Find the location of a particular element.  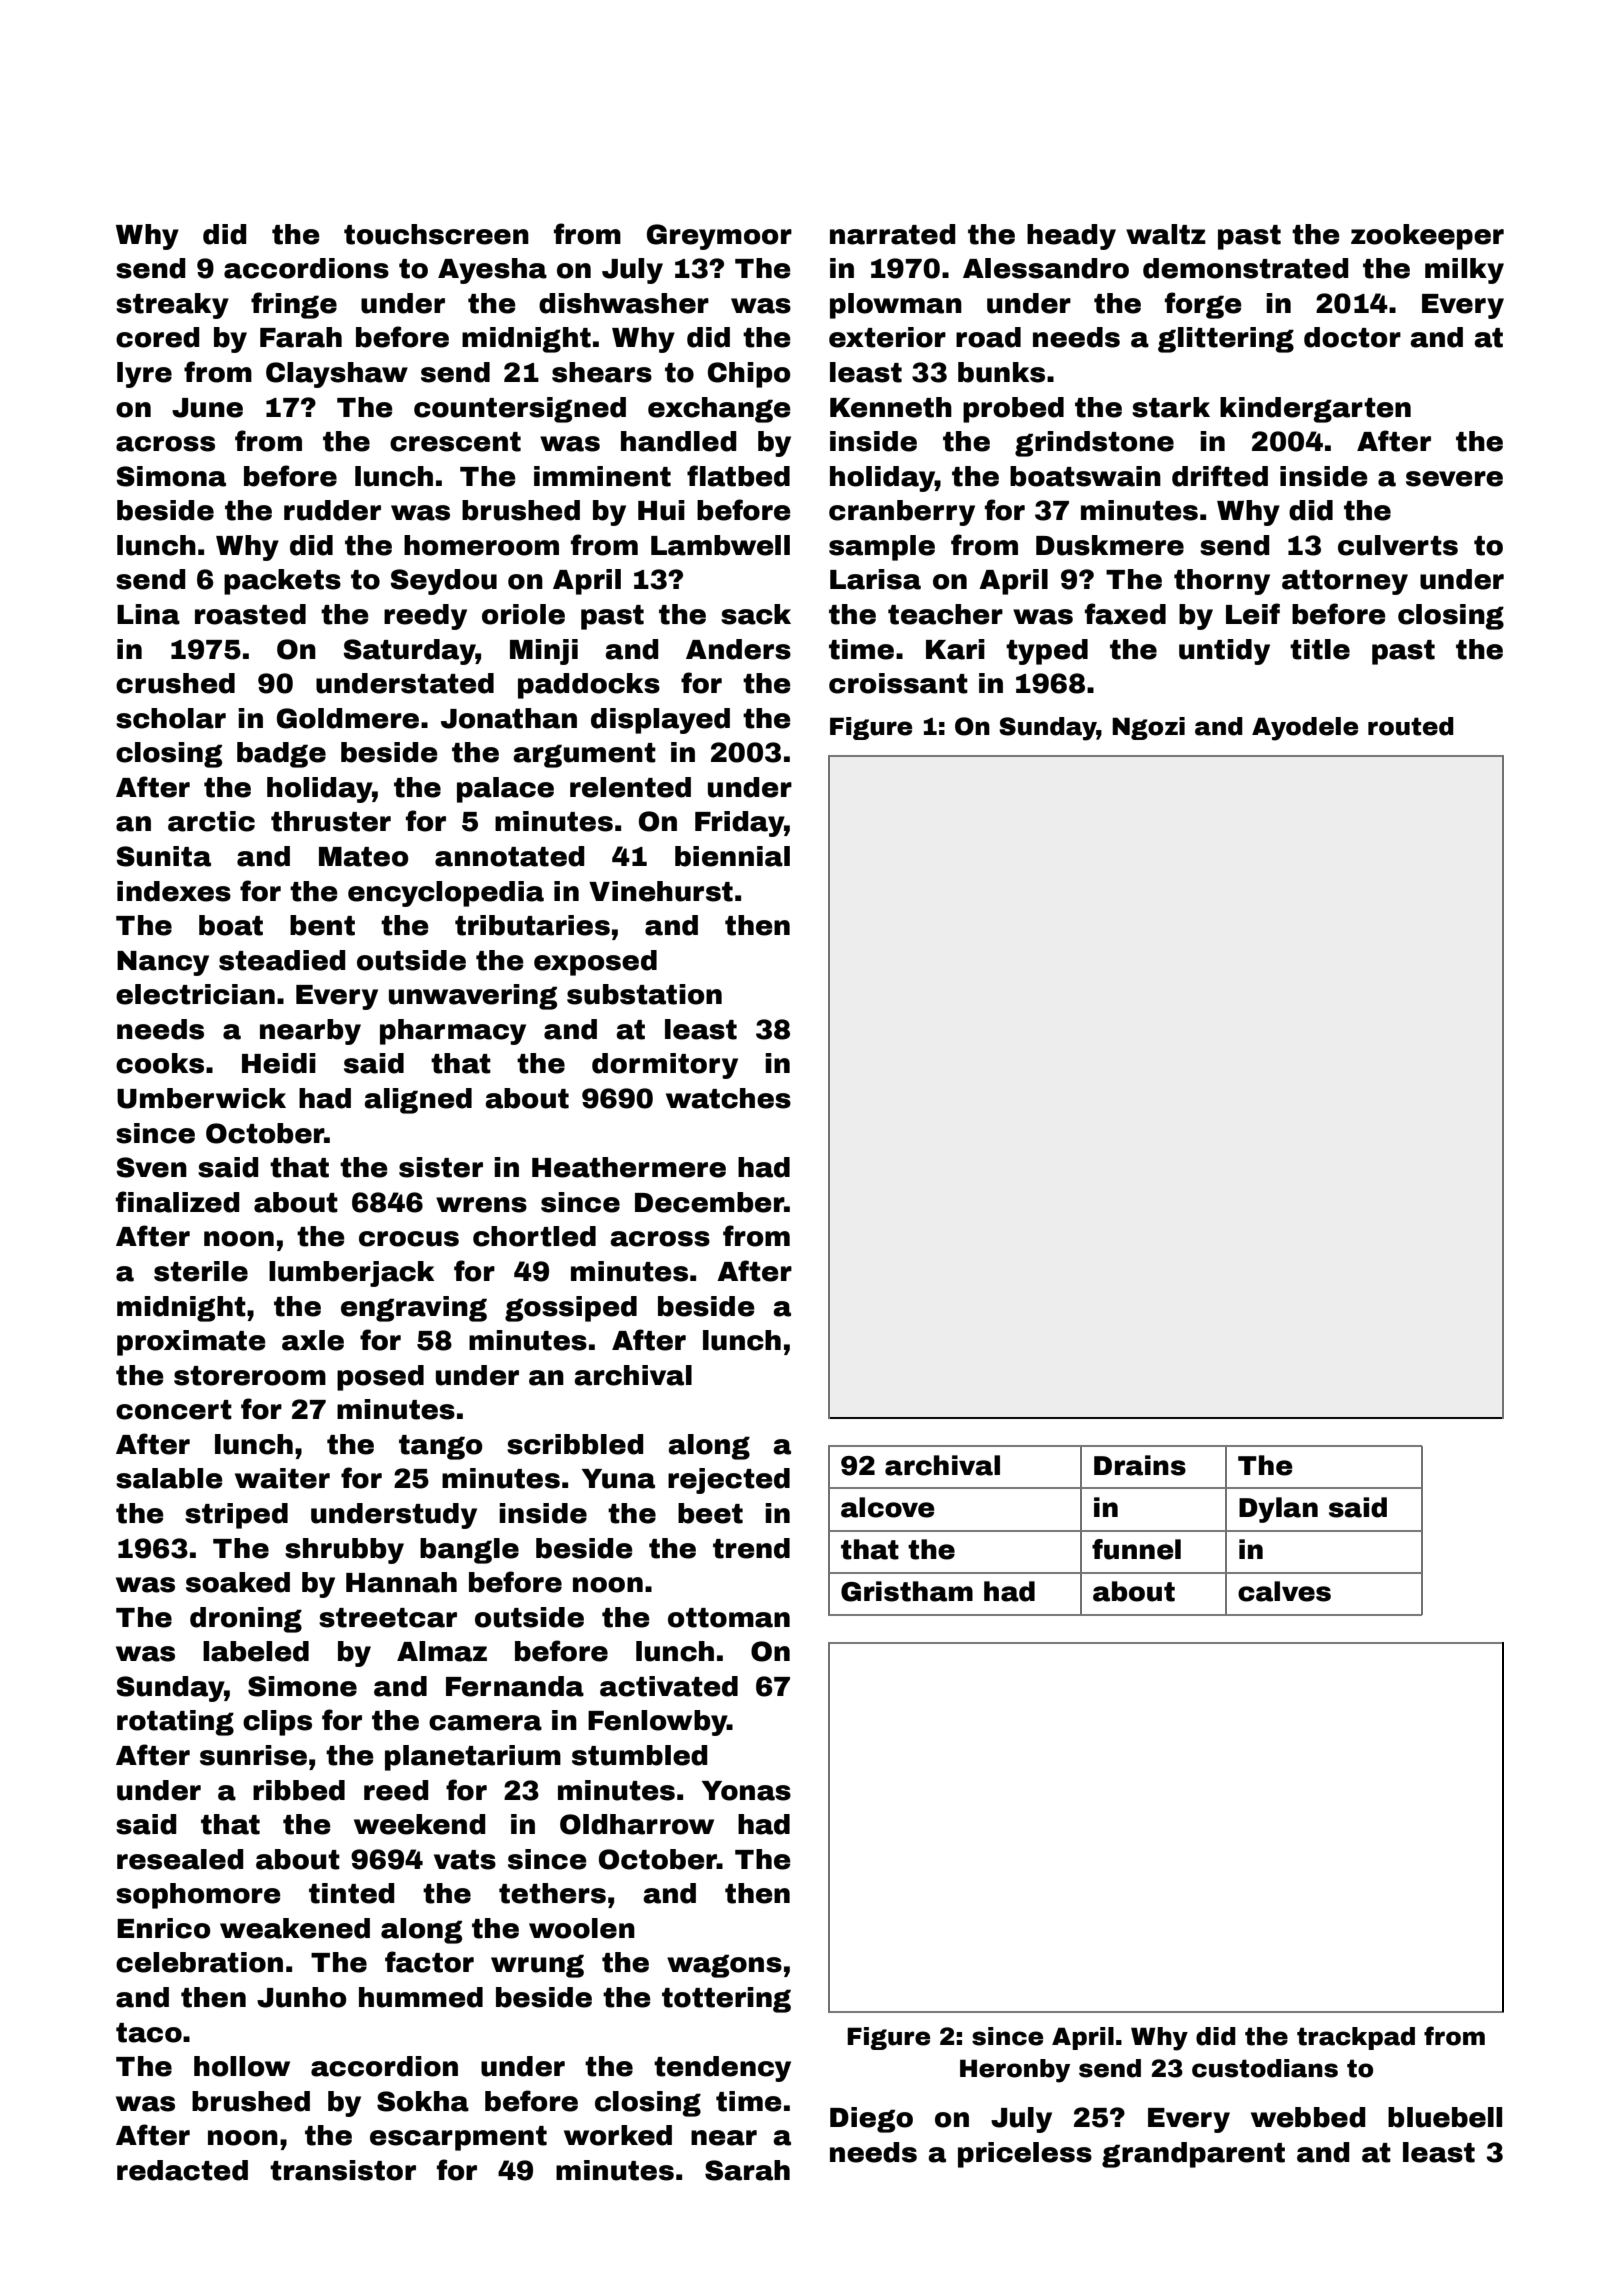

routed is located at coordinates (1411, 726).
